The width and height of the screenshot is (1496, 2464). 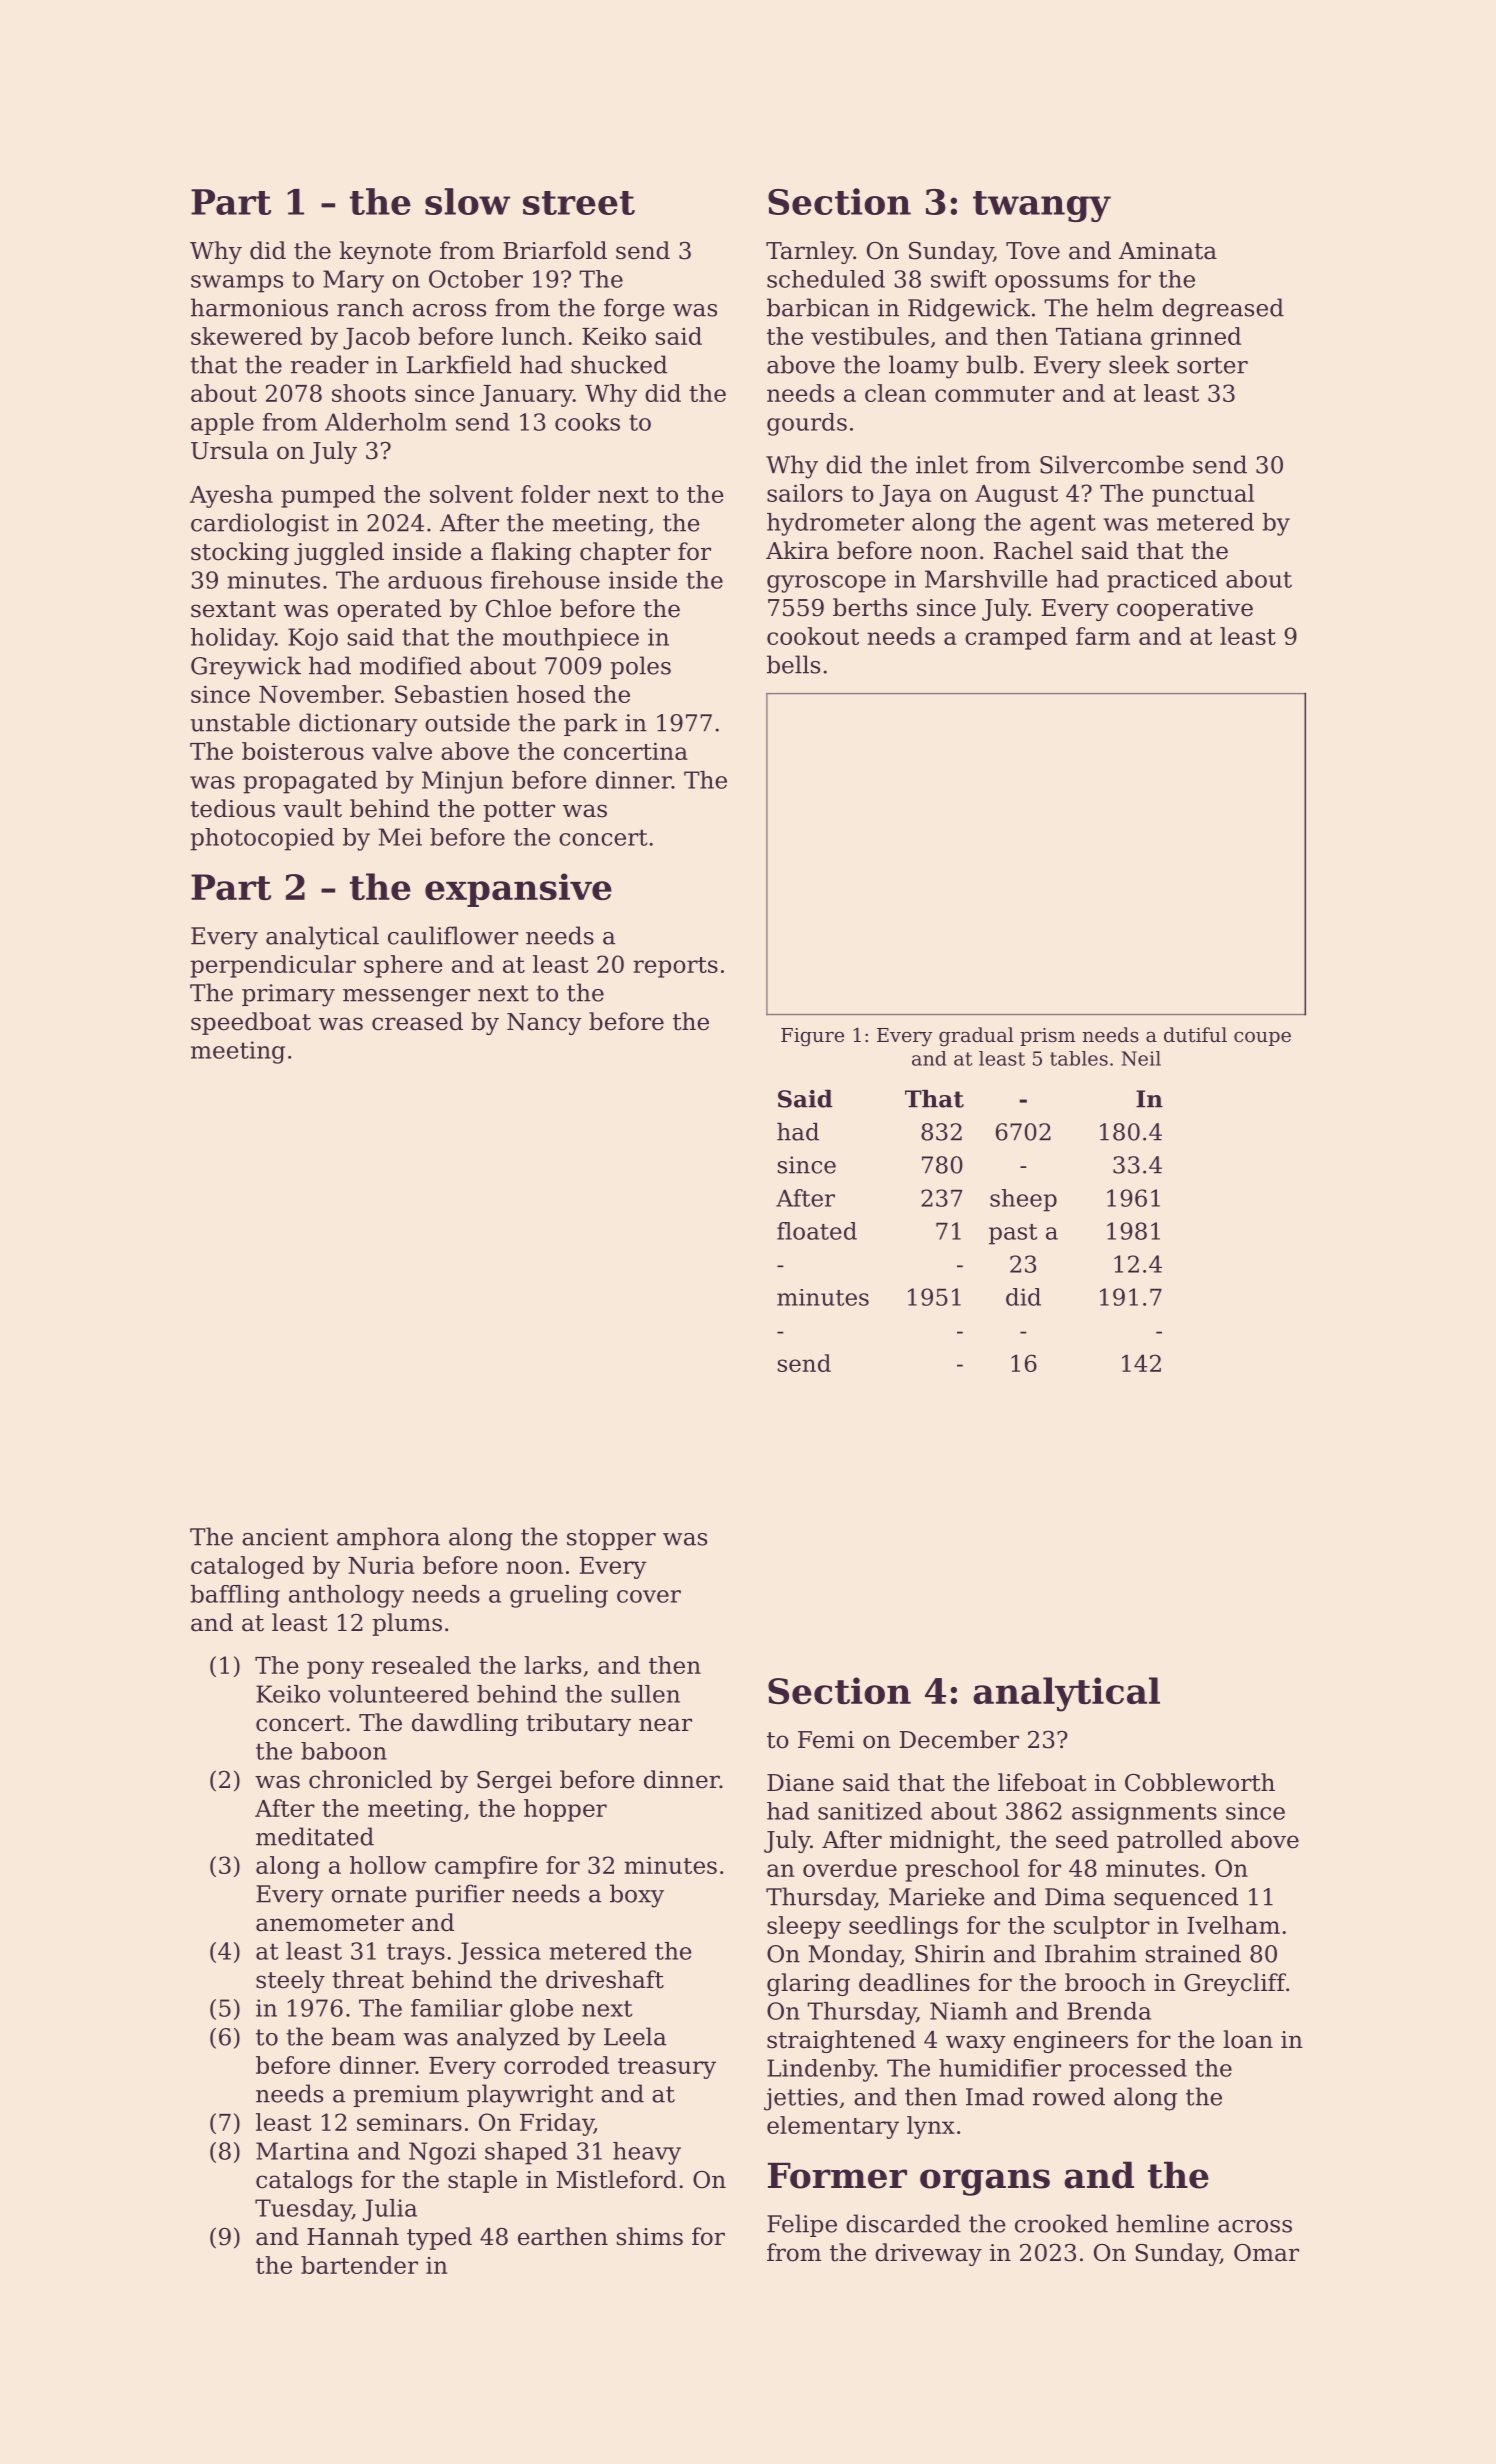 I want to click on floated, so click(x=817, y=1231).
